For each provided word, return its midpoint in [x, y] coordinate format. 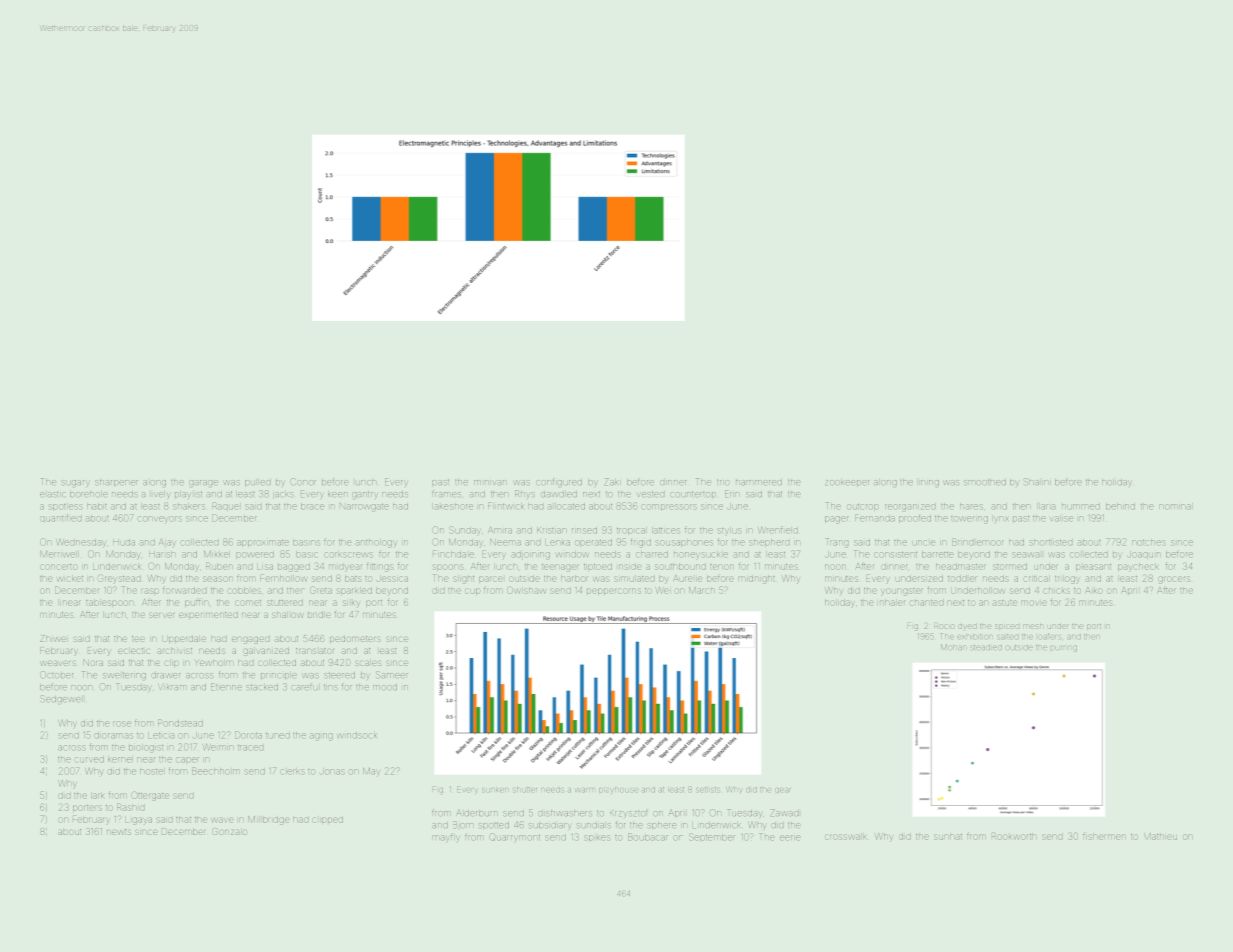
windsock [357, 735]
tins [331, 687]
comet [248, 603]
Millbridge [268, 820]
